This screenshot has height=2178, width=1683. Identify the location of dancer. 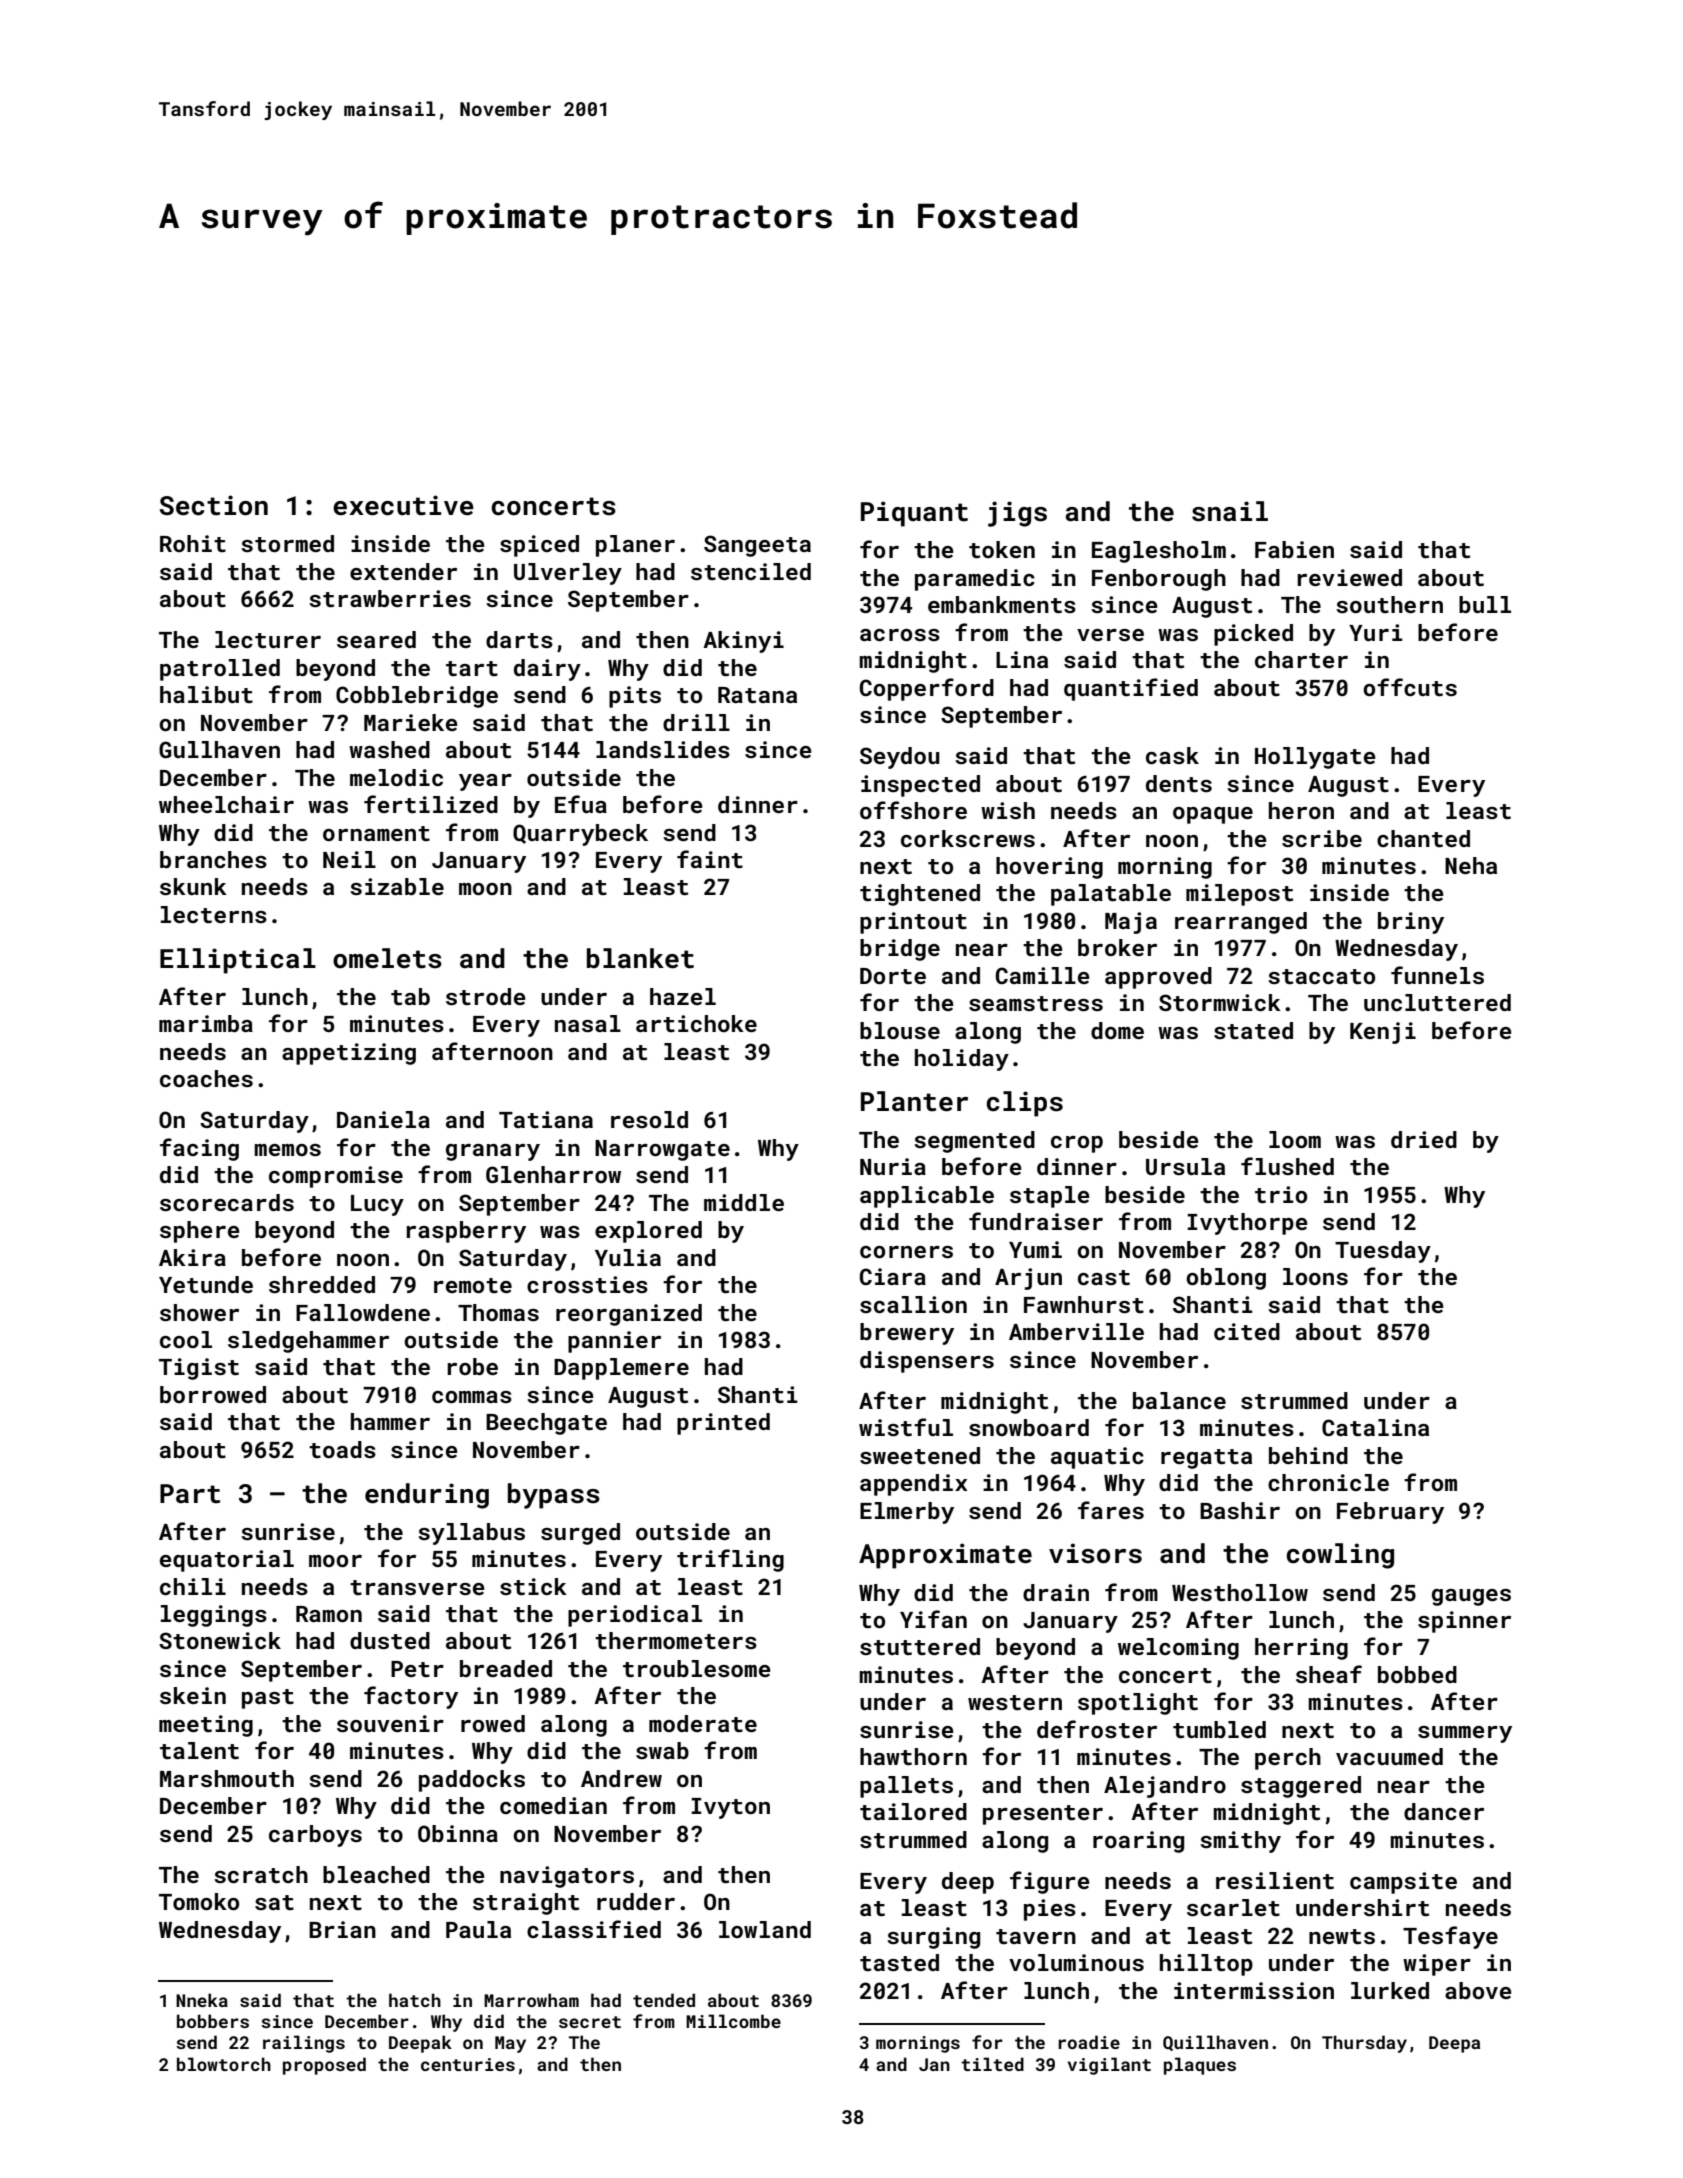
(1444, 1811).
